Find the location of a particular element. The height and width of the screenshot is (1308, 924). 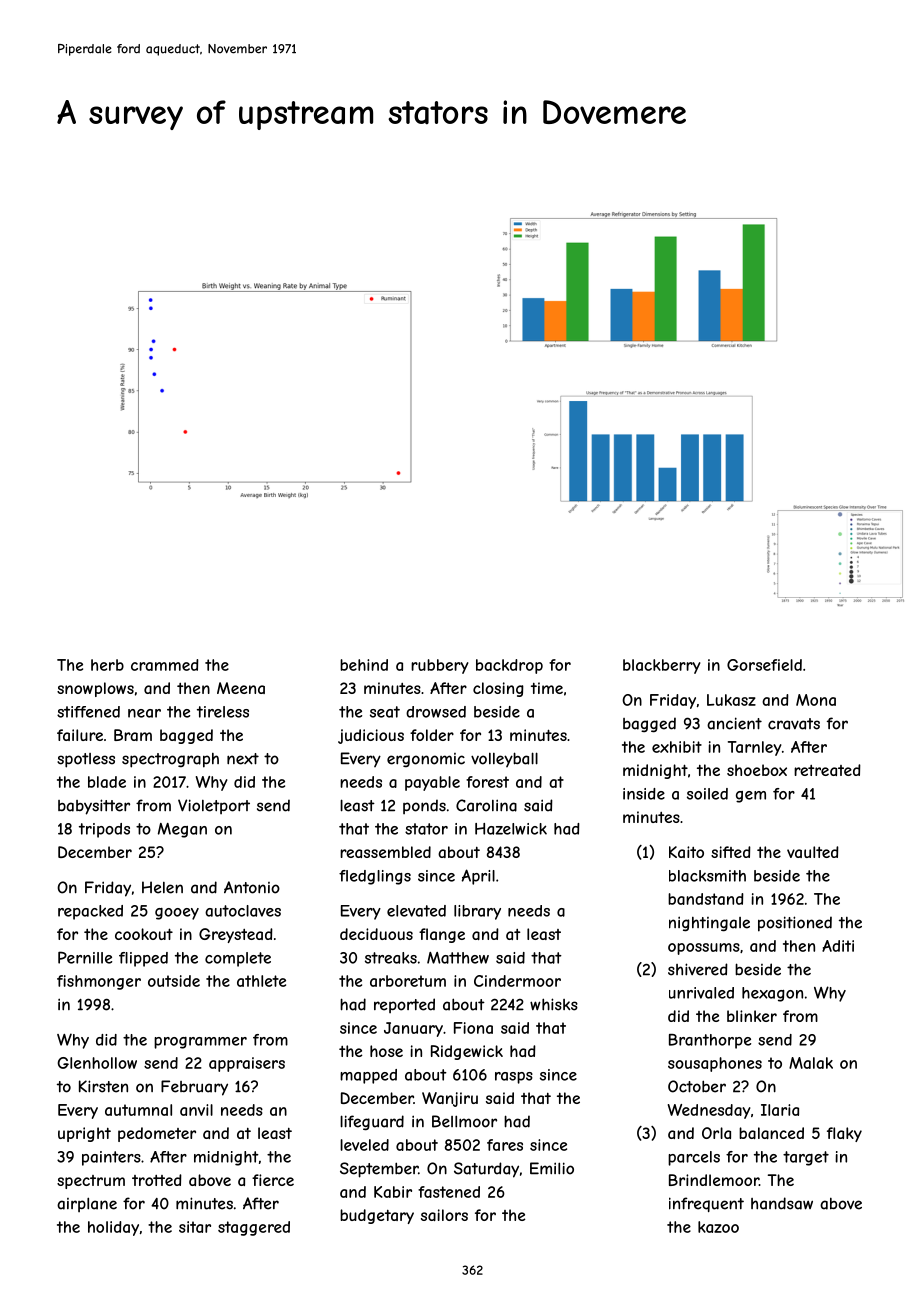

herb is located at coordinates (107, 665).
